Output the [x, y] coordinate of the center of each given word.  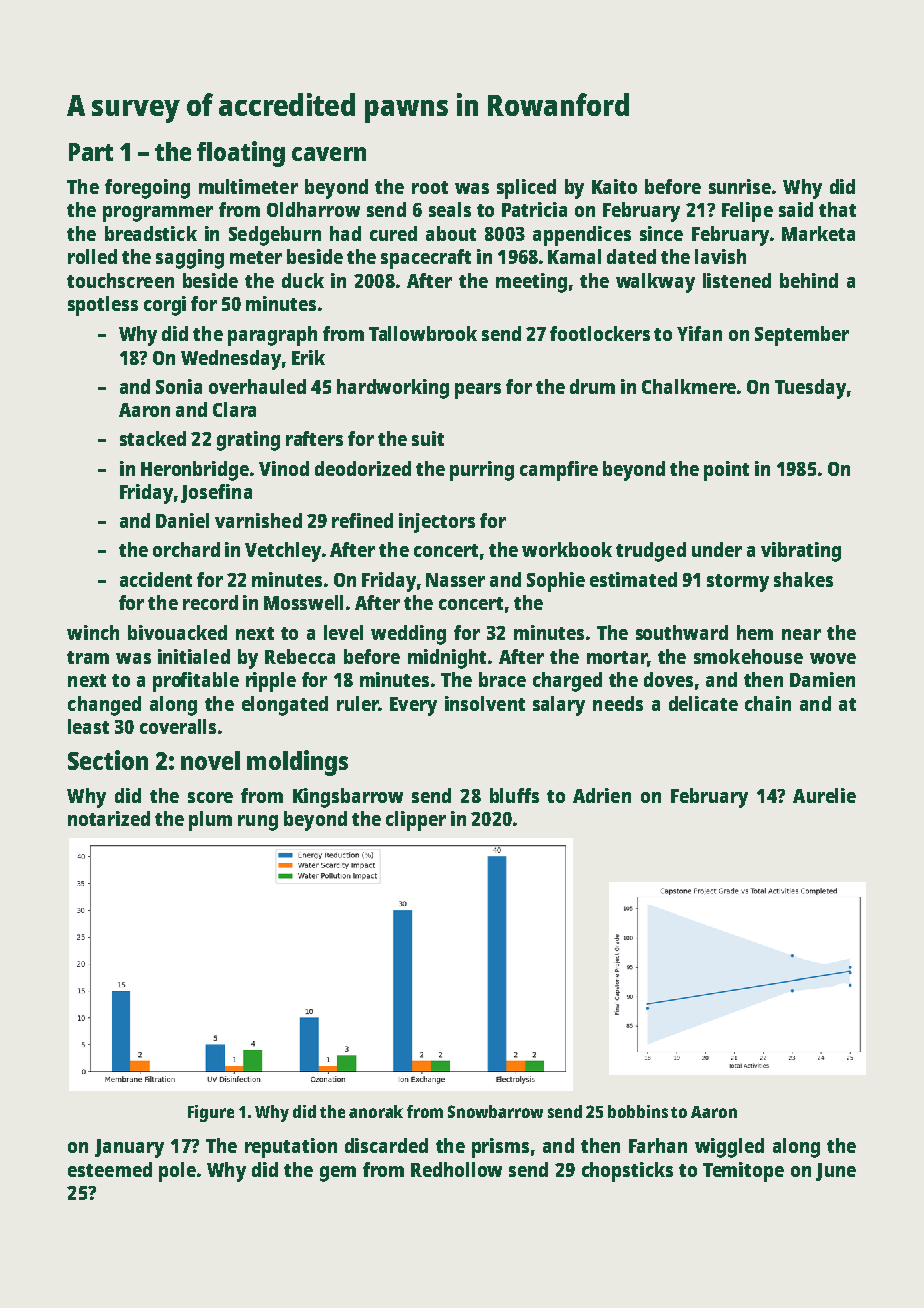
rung [258, 823]
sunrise [740, 186]
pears [478, 391]
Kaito [614, 186]
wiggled [729, 1148]
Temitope [743, 1172]
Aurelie [824, 795]
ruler [357, 703]
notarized [109, 818]
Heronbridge [195, 471]
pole [177, 1172]
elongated [285, 706]
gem [338, 1174]
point [726, 471]
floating [241, 154]
